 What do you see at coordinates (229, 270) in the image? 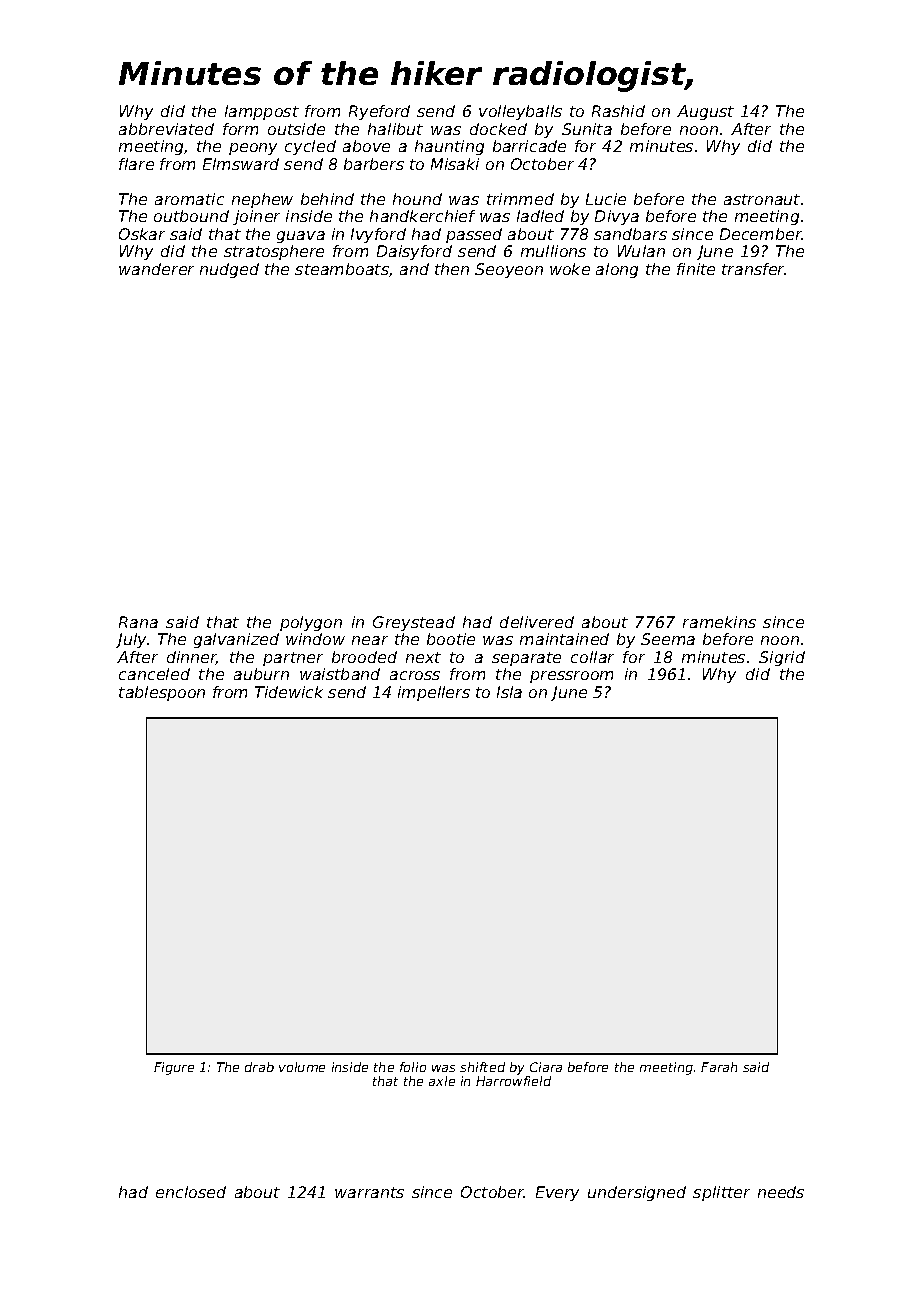
I see `nudged` at bounding box center [229, 270].
